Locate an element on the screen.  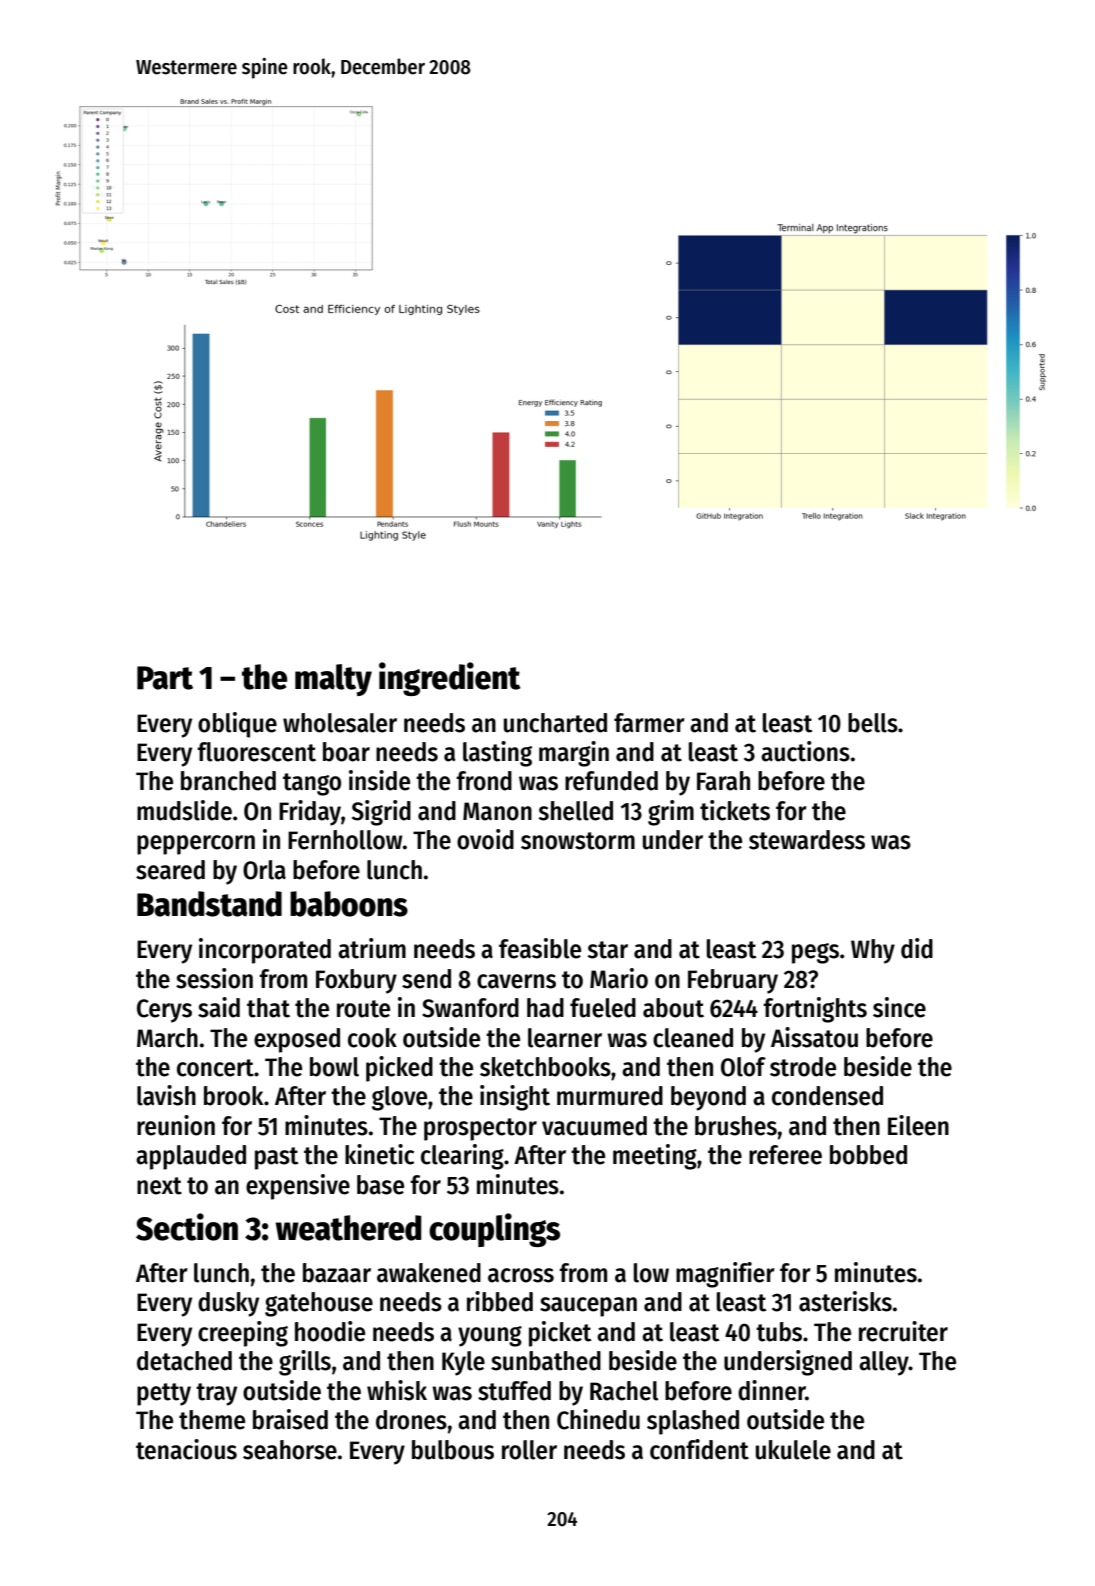
drones is located at coordinates (411, 1420).
